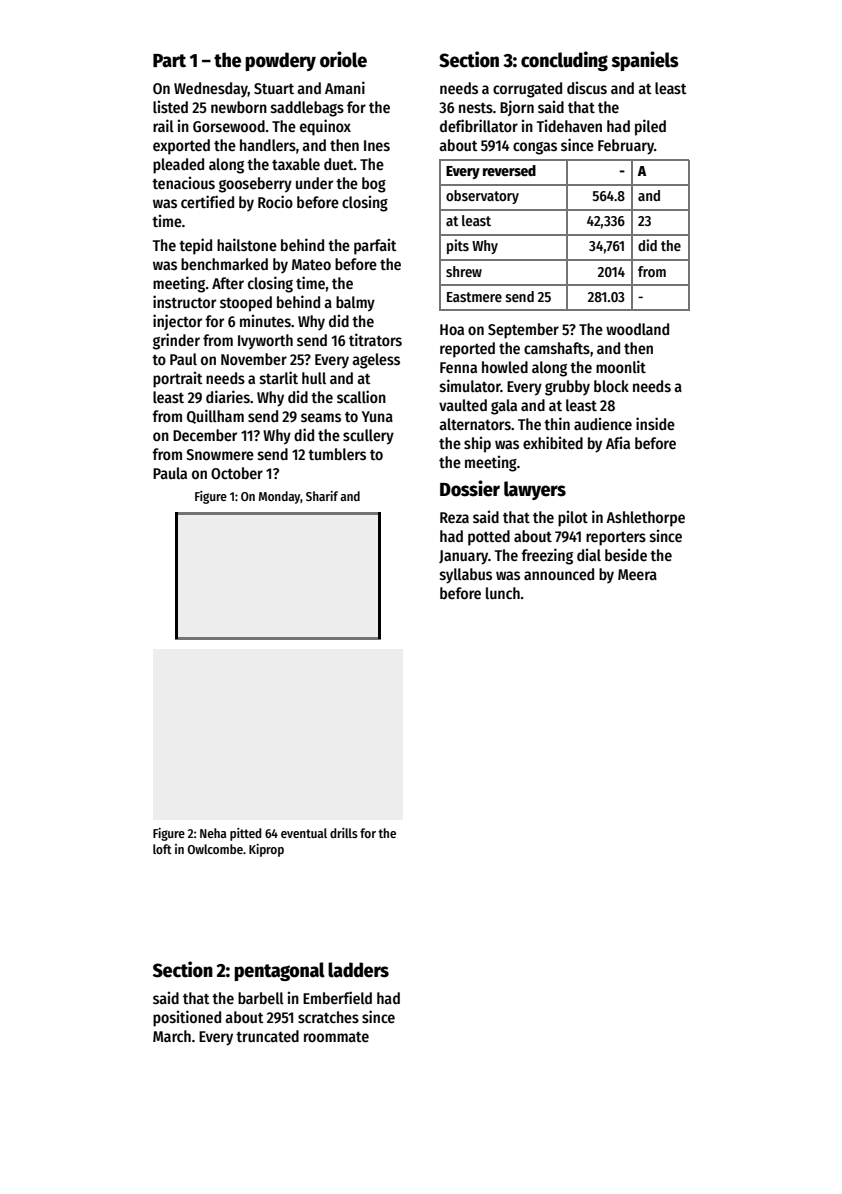 This document has width=842, height=1194. What do you see at coordinates (205, 435) in the document?
I see `December` at bounding box center [205, 435].
